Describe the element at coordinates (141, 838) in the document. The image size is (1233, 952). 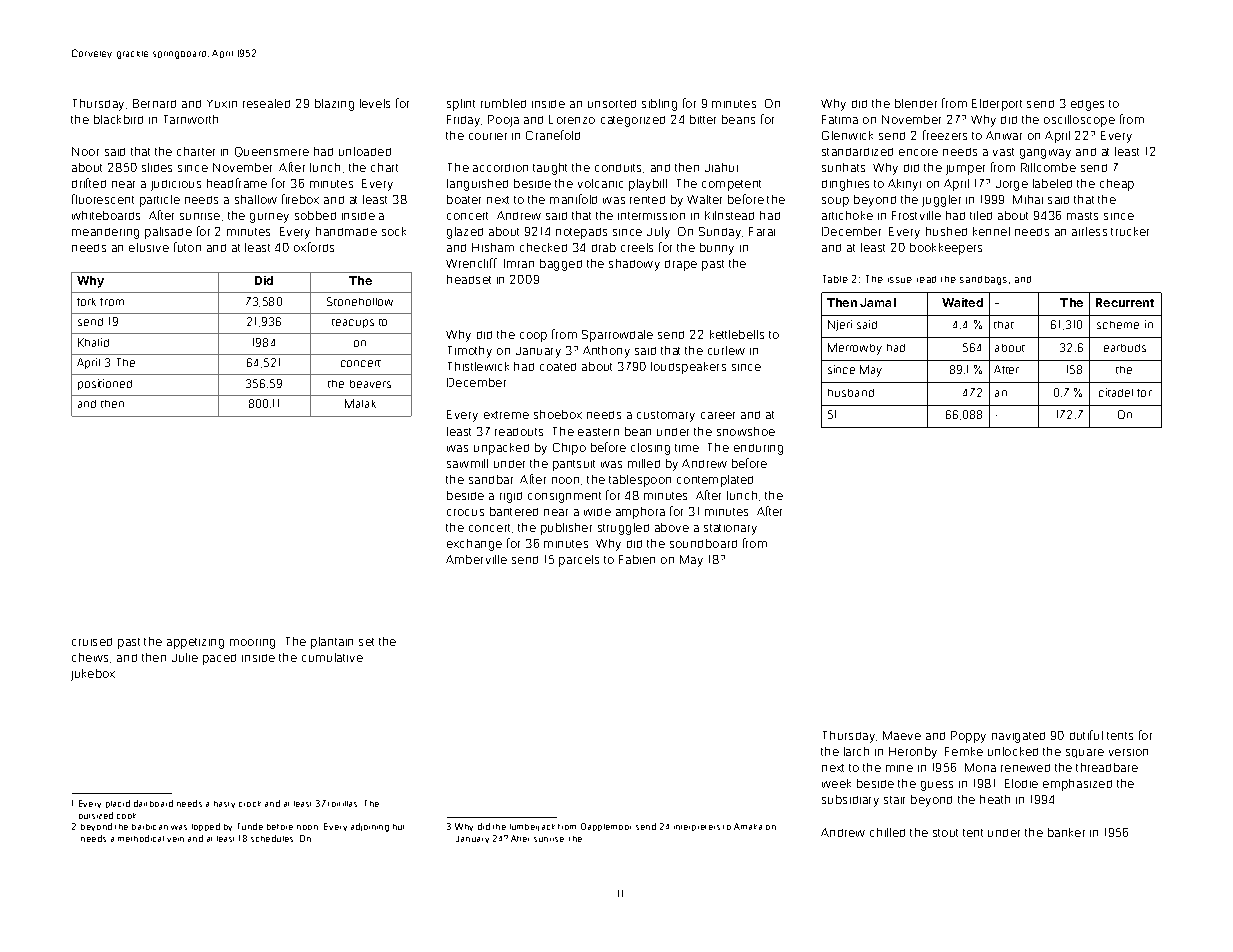
I see `methodical` at that location.
